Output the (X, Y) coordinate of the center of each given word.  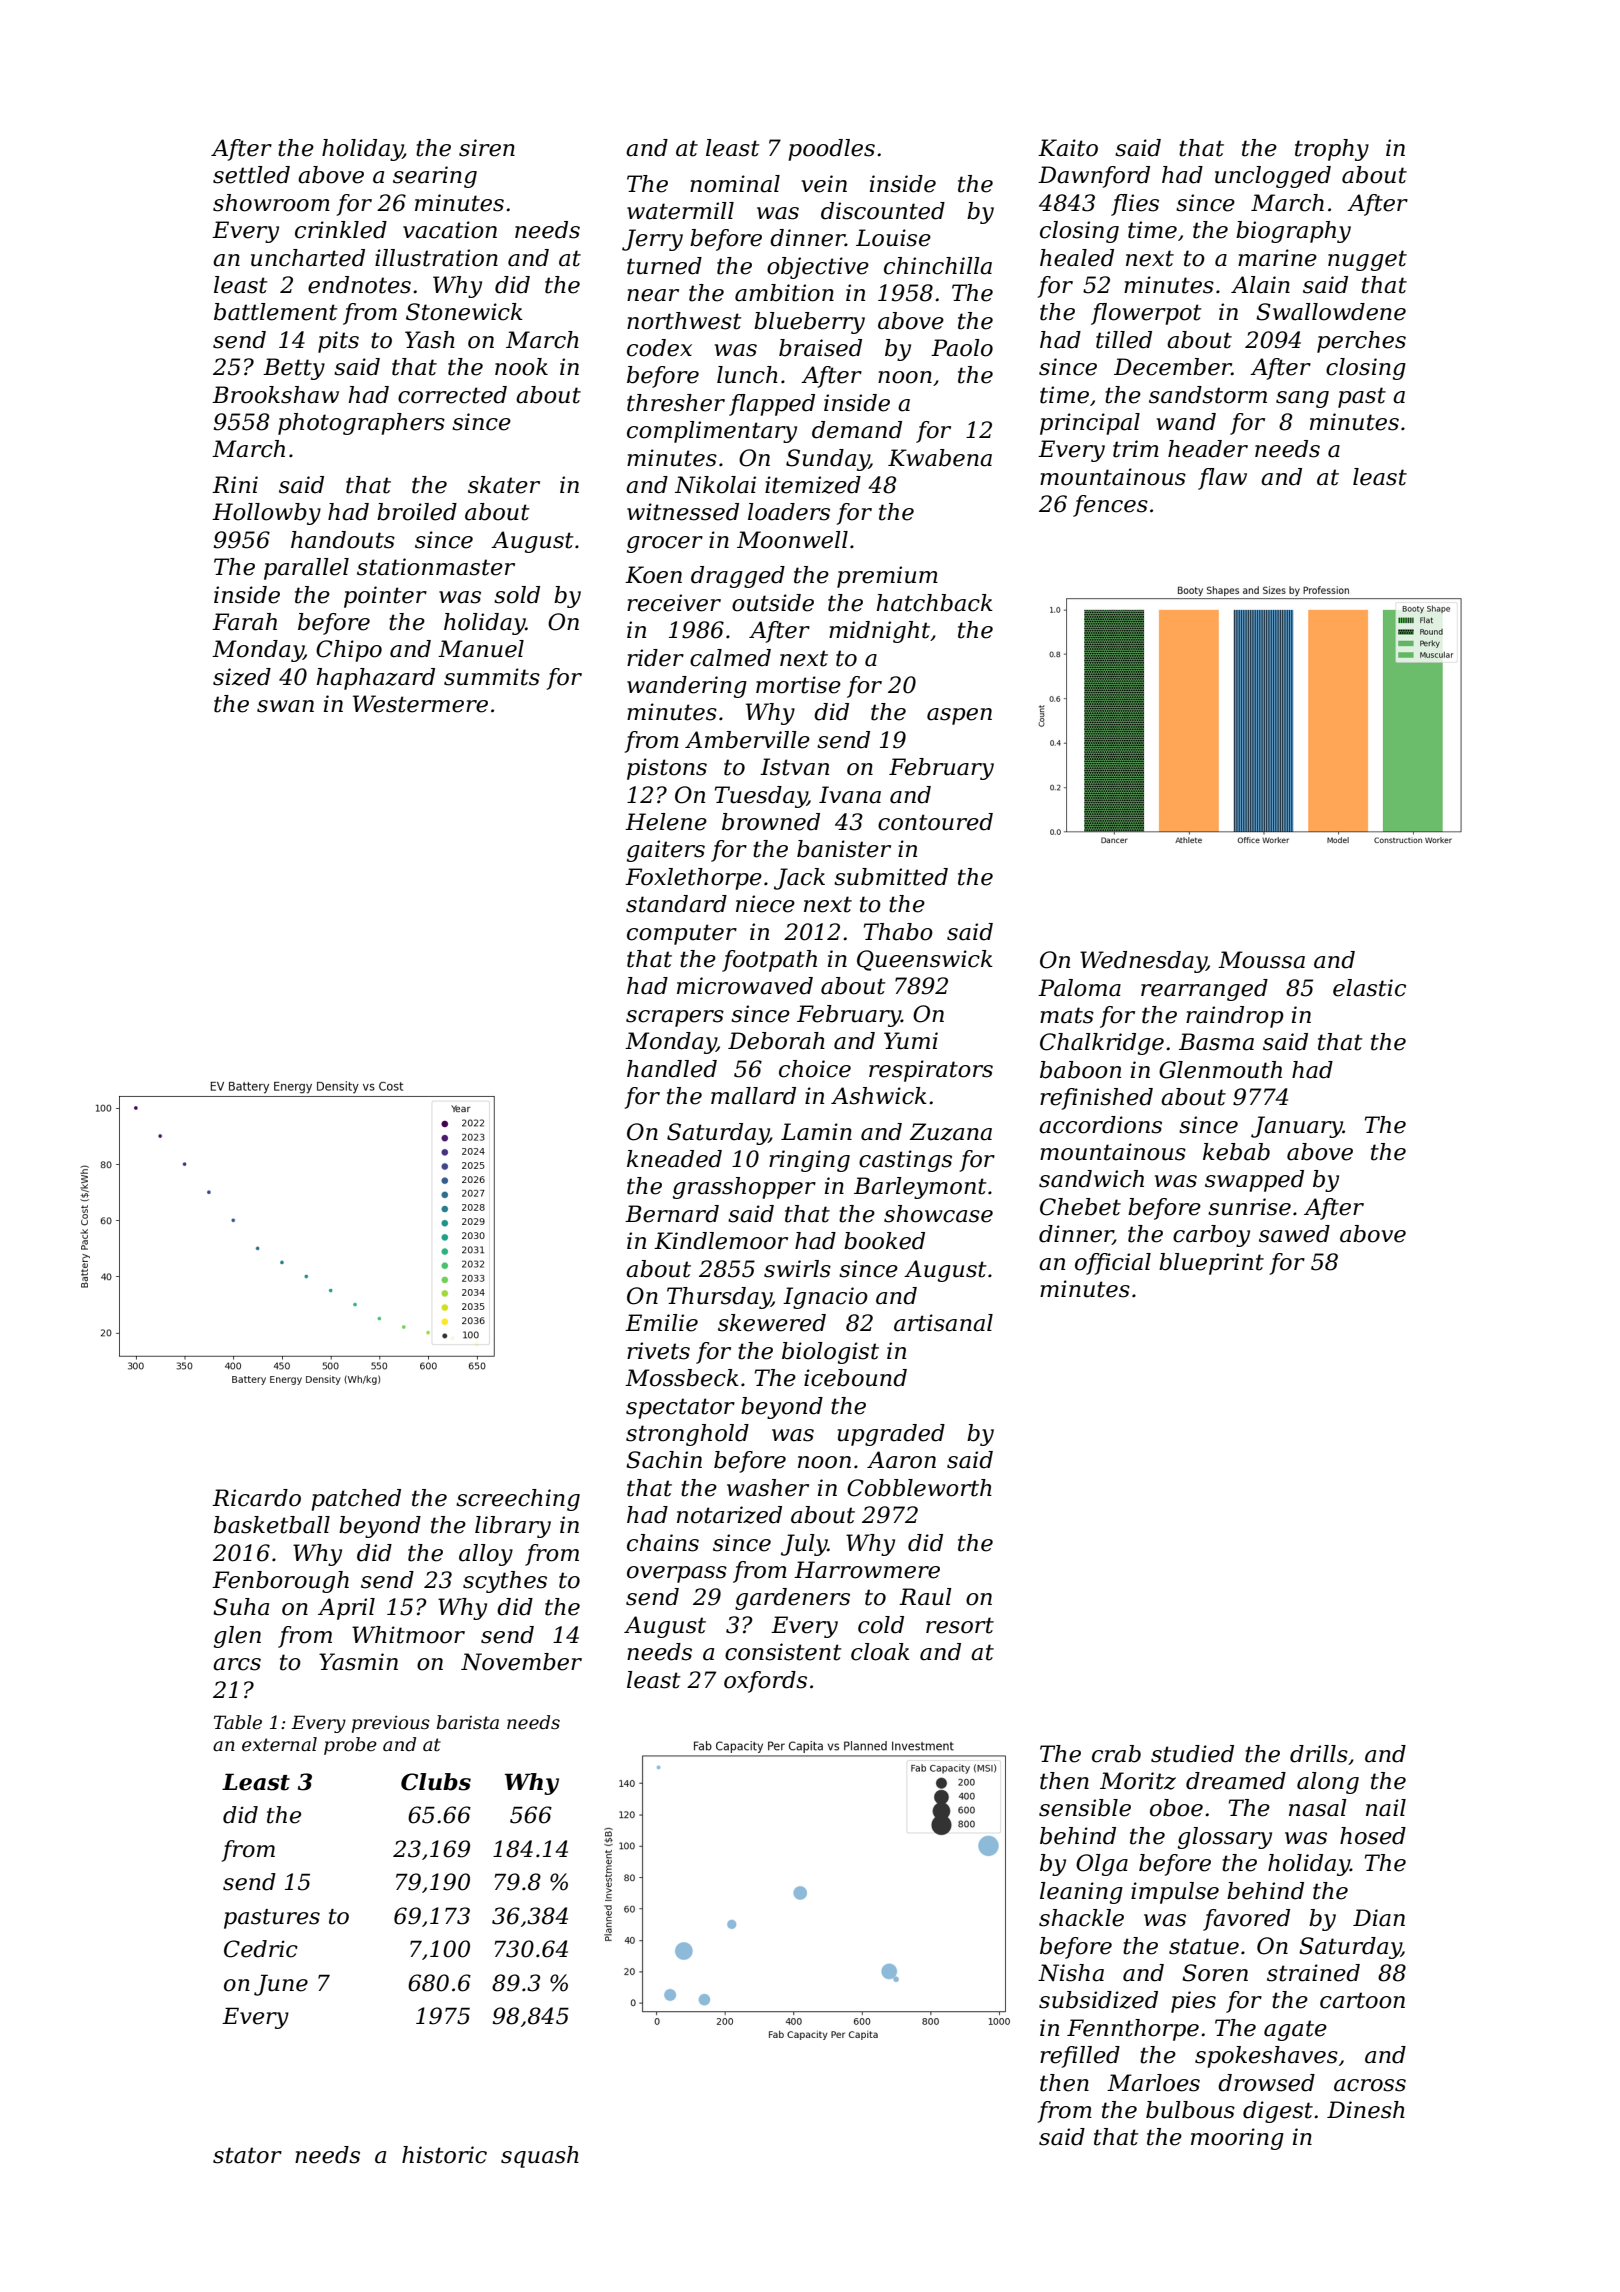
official (1113, 1264)
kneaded (674, 1159)
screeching (518, 1500)
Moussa (1261, 960)
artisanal (943, 1323)
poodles (832, 150)
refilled (1080, 2057)
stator (247, 2155)
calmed (730, 658)
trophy (1332, 150)
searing (435, 177)
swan (285, 706)
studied (1192, 1754)
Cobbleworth (919, 1488)
